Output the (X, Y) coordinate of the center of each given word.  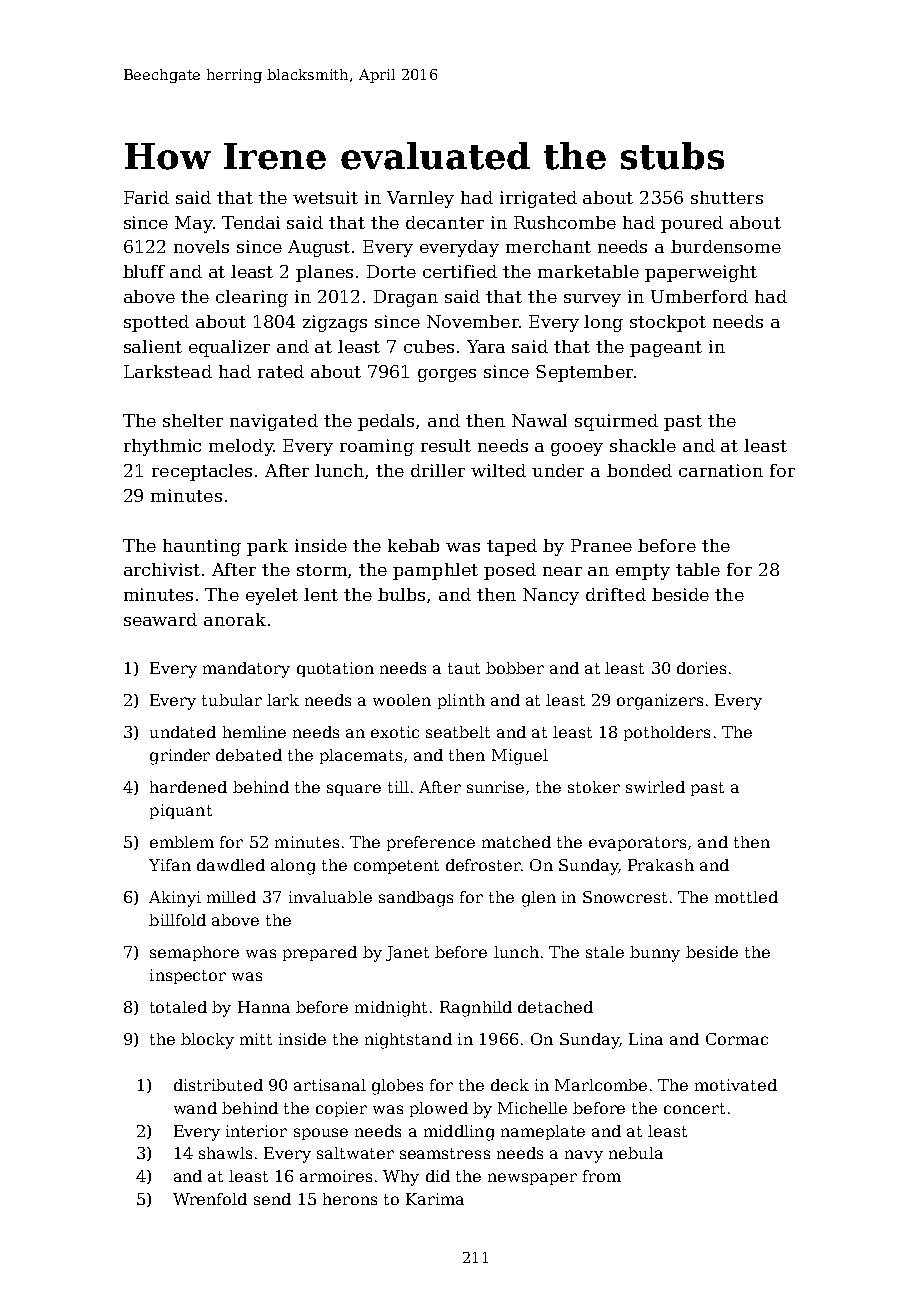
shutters (727, 197)
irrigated (538, 199)
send (272, 1199)
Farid (146, 197)
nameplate (543, 1132)
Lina (646, 1039)
